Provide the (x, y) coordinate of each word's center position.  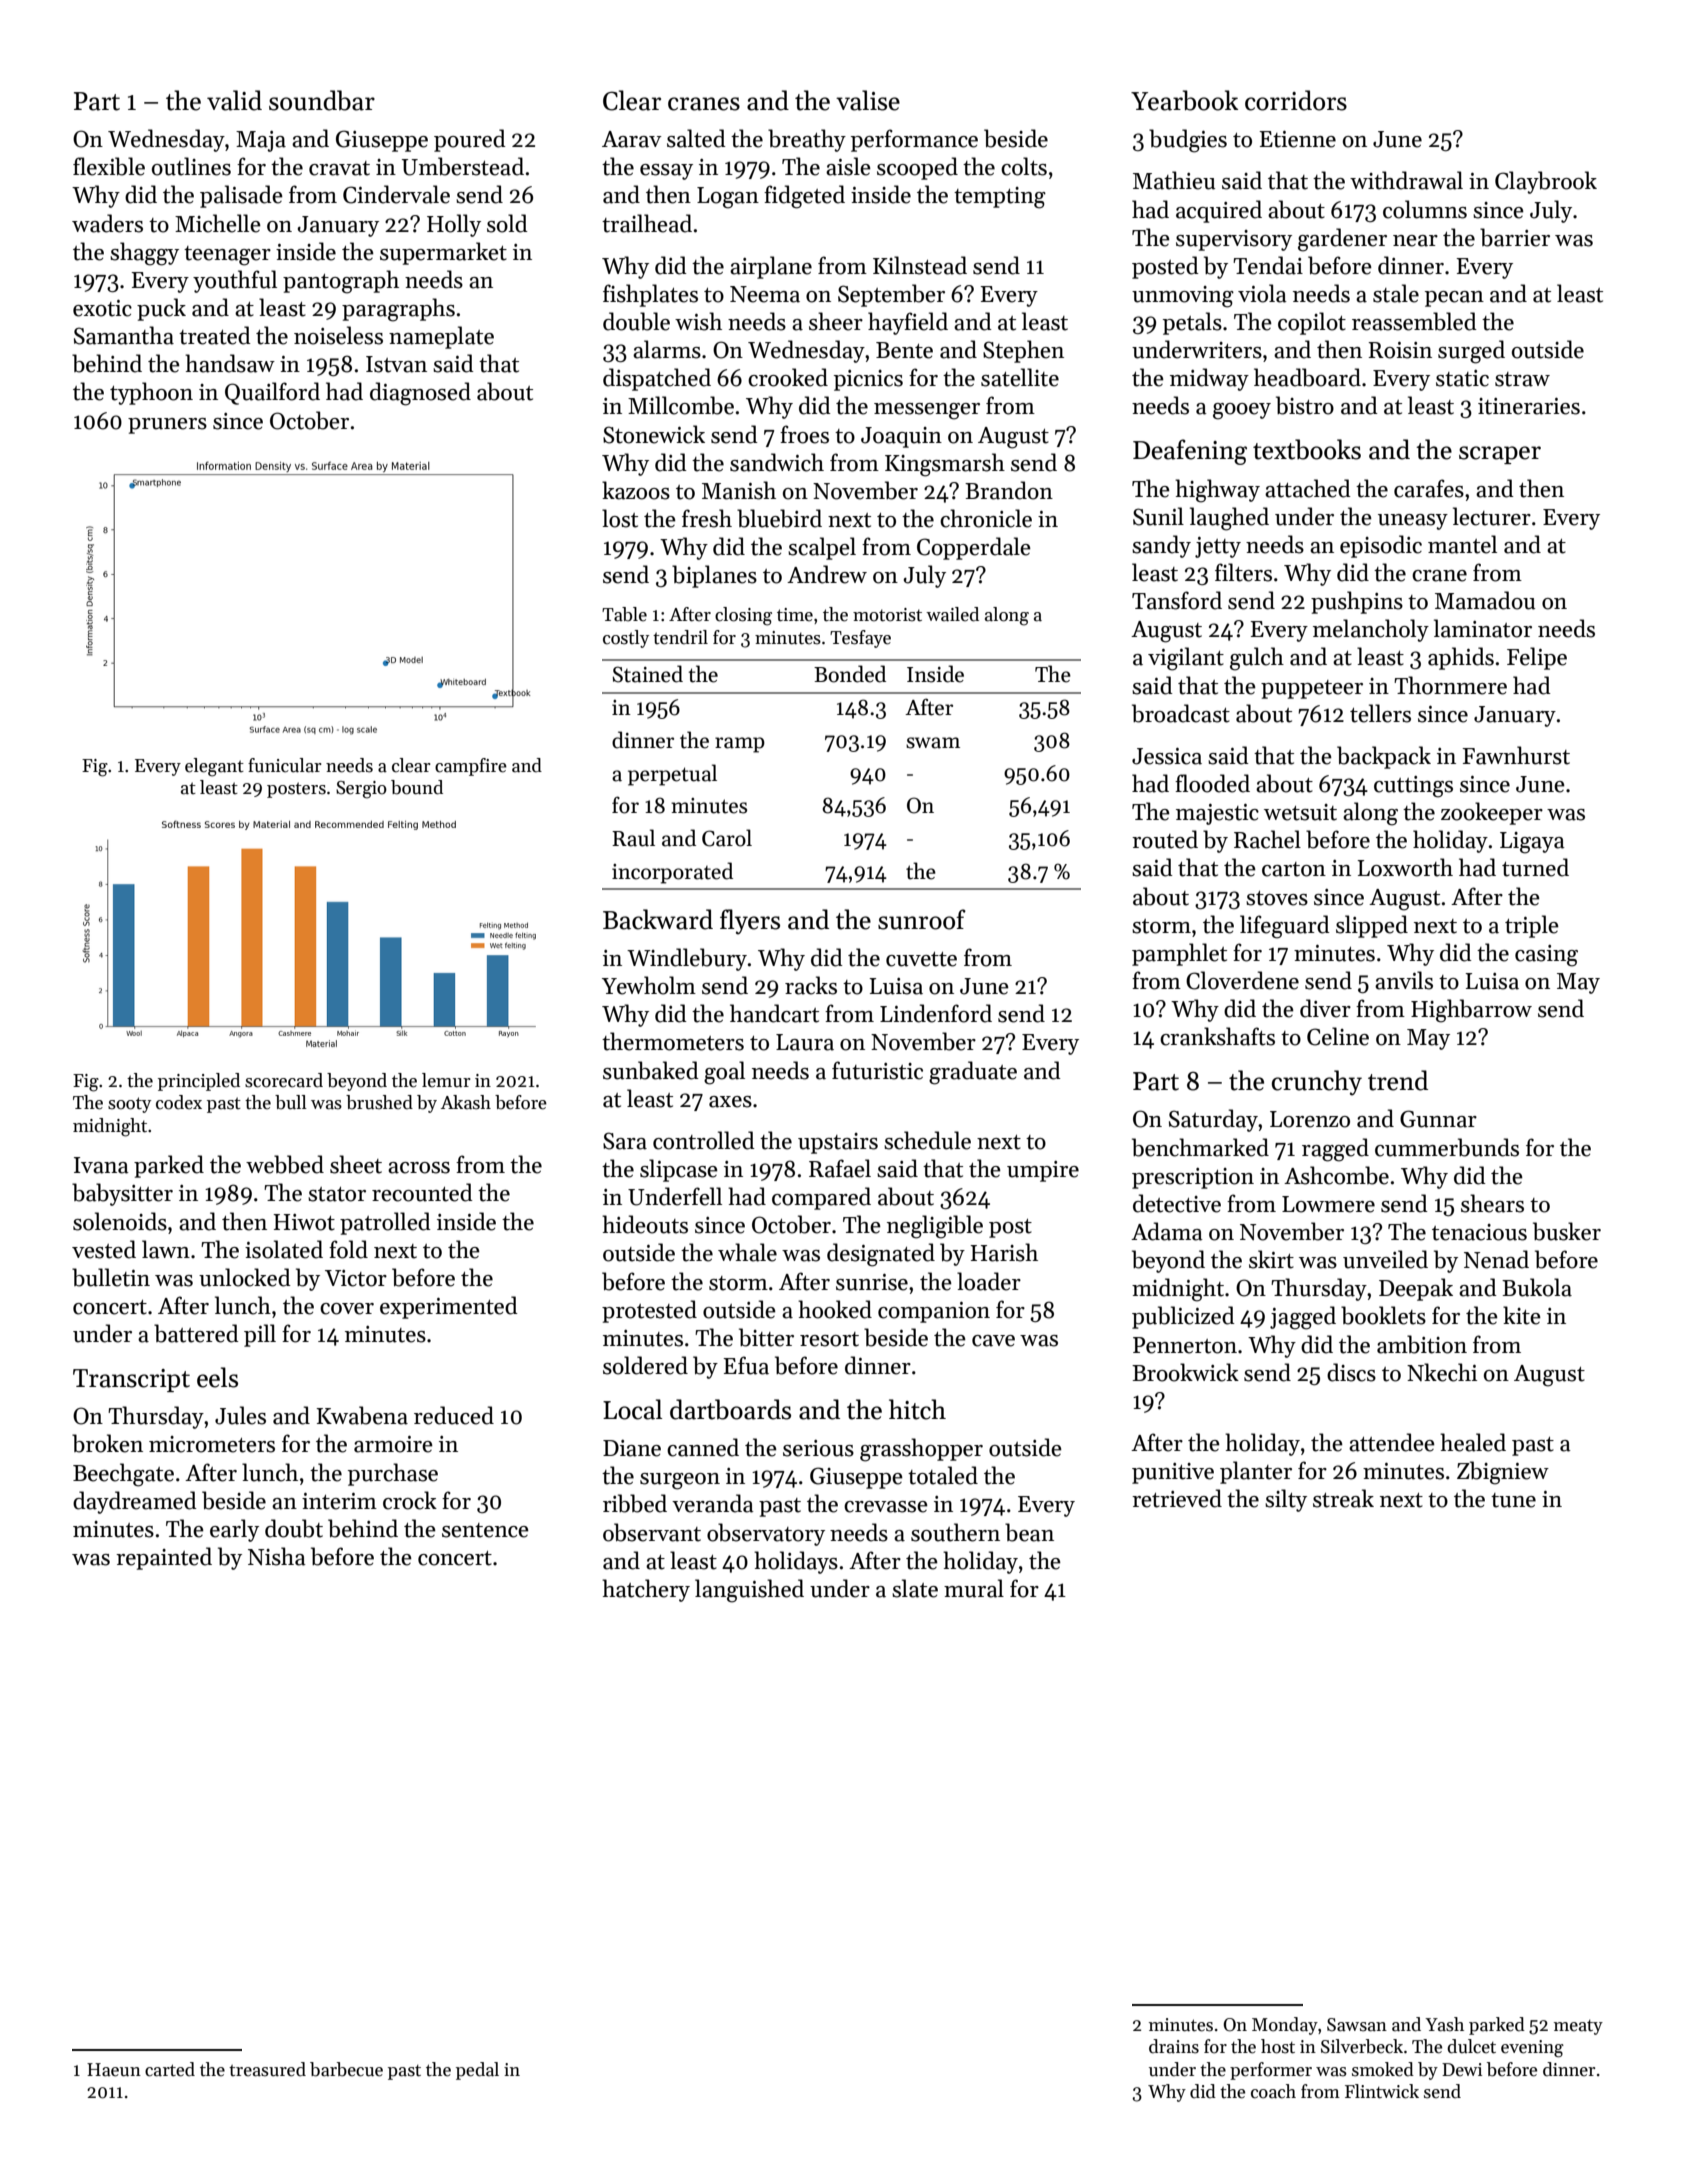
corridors (1296, 100)
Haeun (114, 2070)
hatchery (646, 1590)
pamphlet (1179, 954)
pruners (167, 426)
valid (234, 100)
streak (1343, 1498)
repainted (164, 1558)
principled (199, 1082)
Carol (727, 838)
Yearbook (1184, 100)
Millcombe (681, 405)
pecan (1454, 299)
